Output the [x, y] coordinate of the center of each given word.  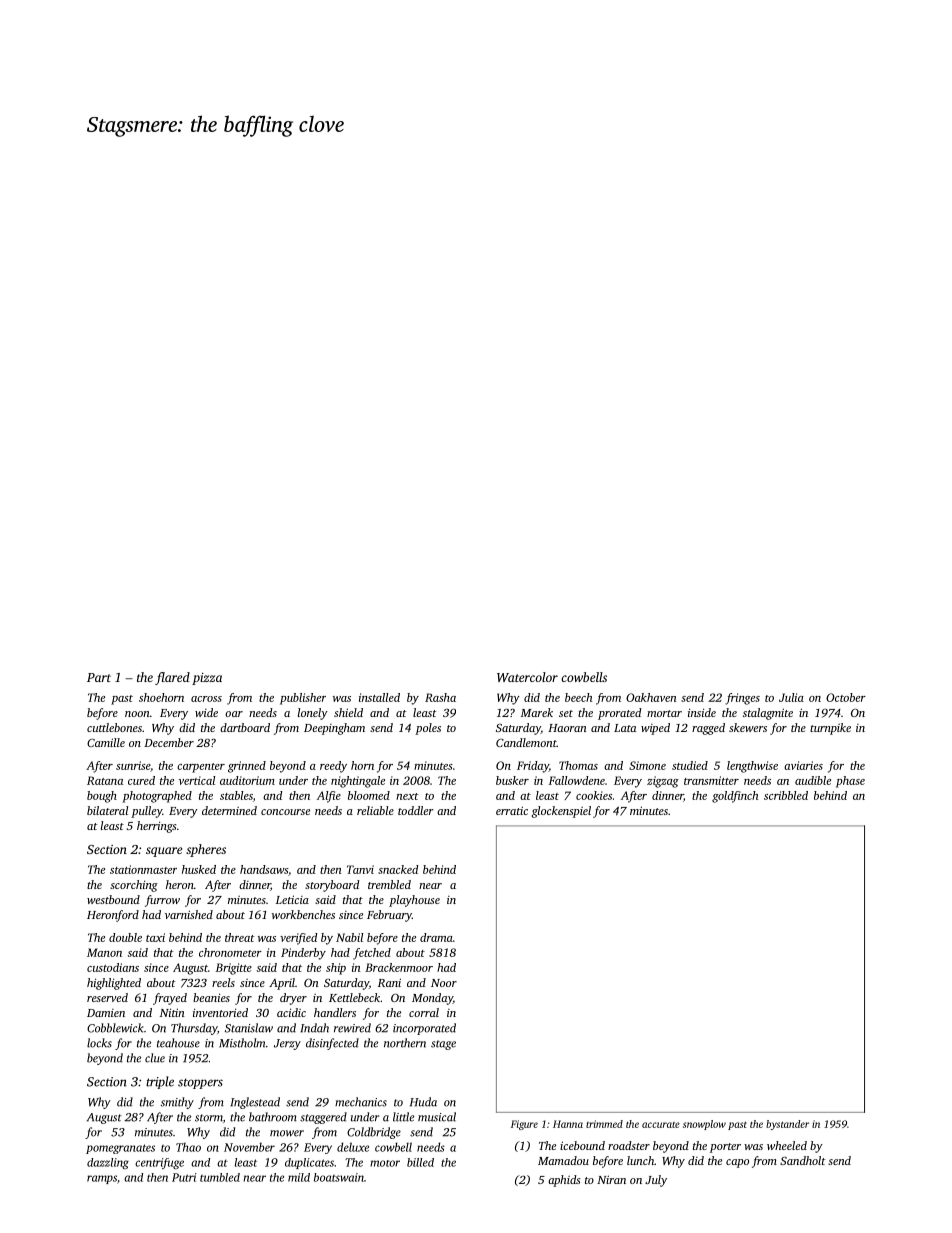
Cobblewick [115, 1028]
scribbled [786, 795]
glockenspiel [561, 812]
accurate [661, 1125]
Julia [791, 697]
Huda [423, 1102]
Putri [184, 1177]
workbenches [303, 914]
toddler [416, 810]
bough [102, 797]
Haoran [567, 728]
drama [436, 937]
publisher [303, 699]
